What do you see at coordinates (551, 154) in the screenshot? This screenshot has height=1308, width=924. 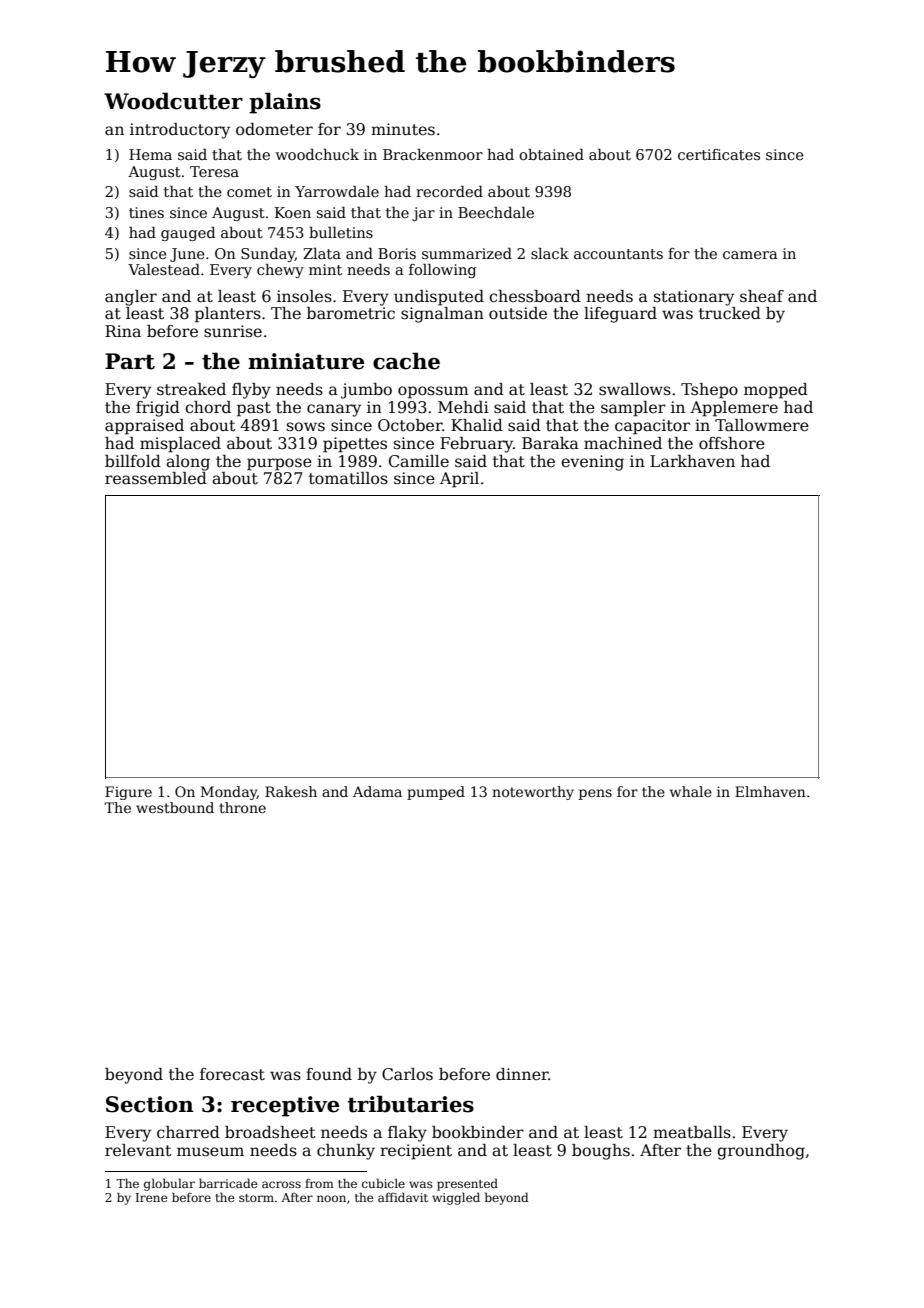 I see `obtained` at bounding box center [551, 154].
